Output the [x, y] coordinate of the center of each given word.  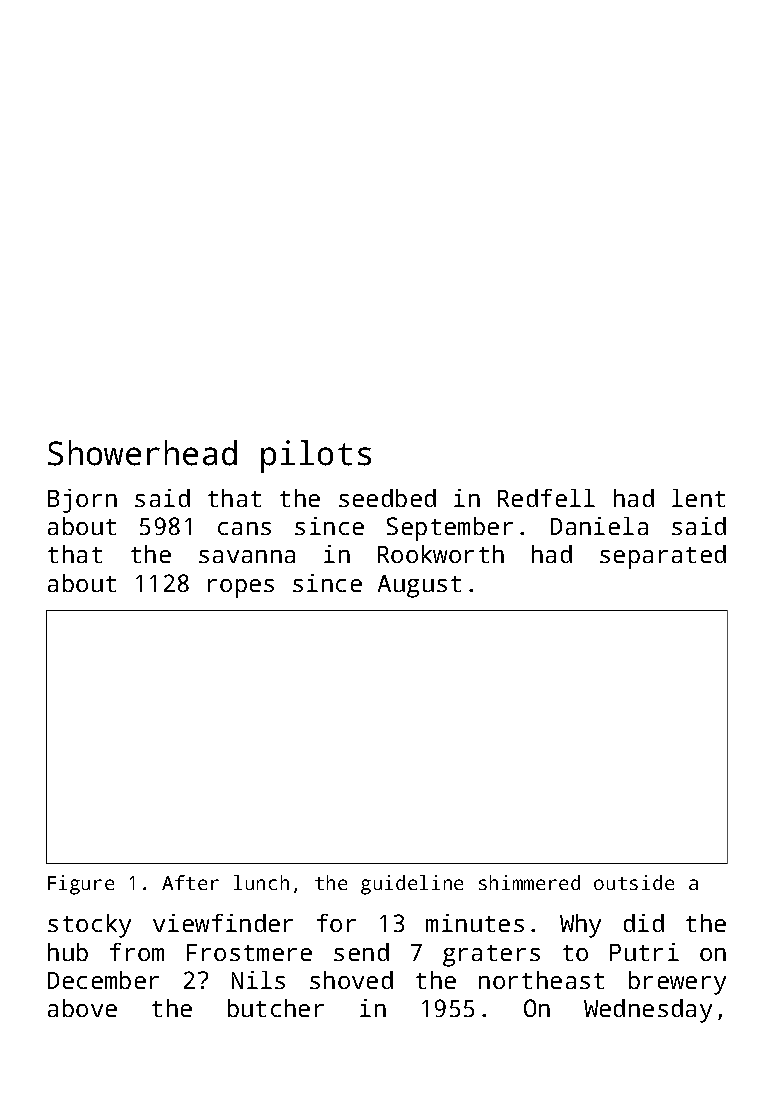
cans [244, 528]
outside [634, 882]
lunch [261, 882]
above [82, 1008]
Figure [81, 885]
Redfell [546, 498]
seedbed [387, 498]
